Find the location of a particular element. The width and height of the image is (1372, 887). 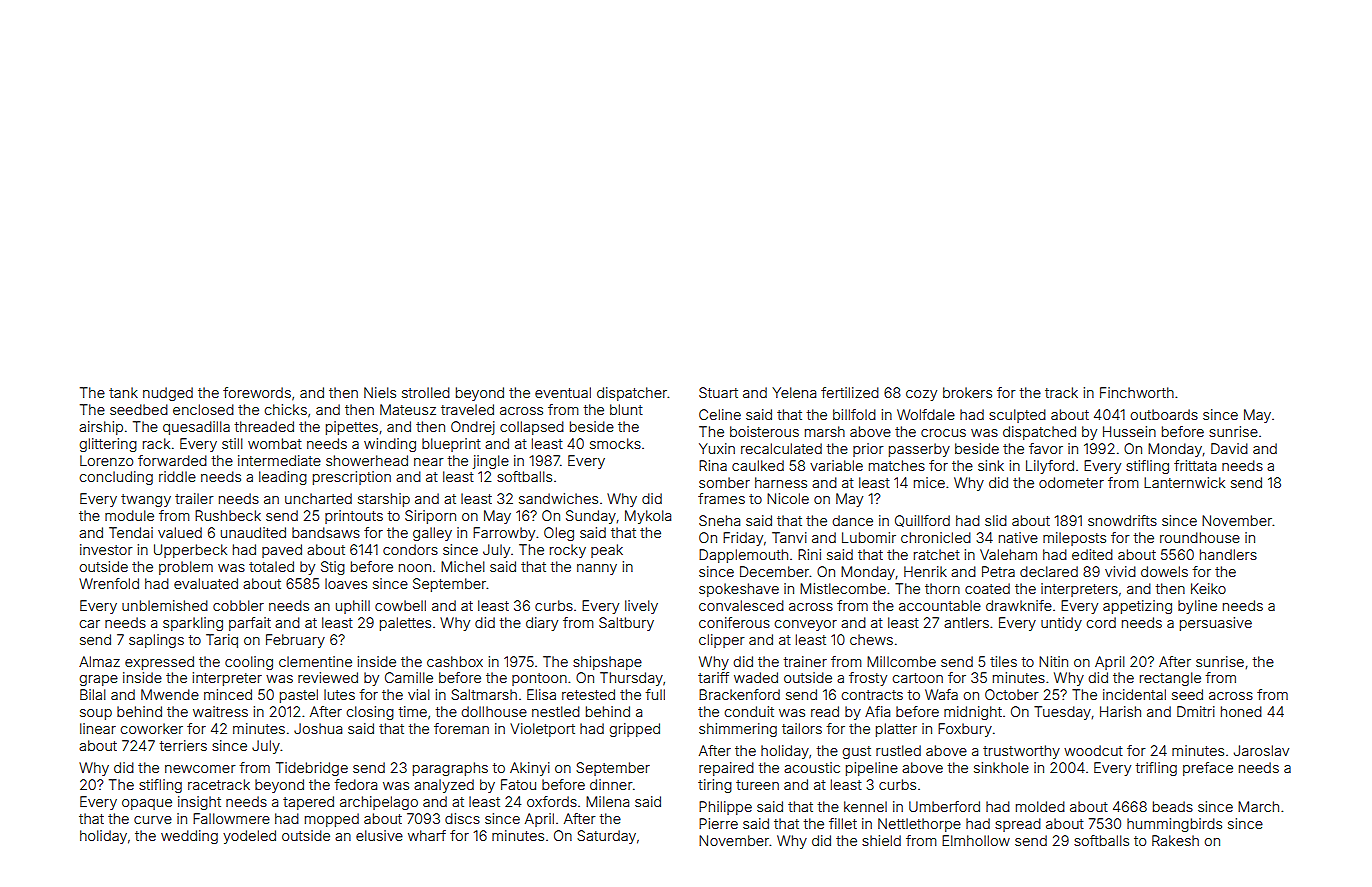

beads is located at coordinates (1173, 806).
